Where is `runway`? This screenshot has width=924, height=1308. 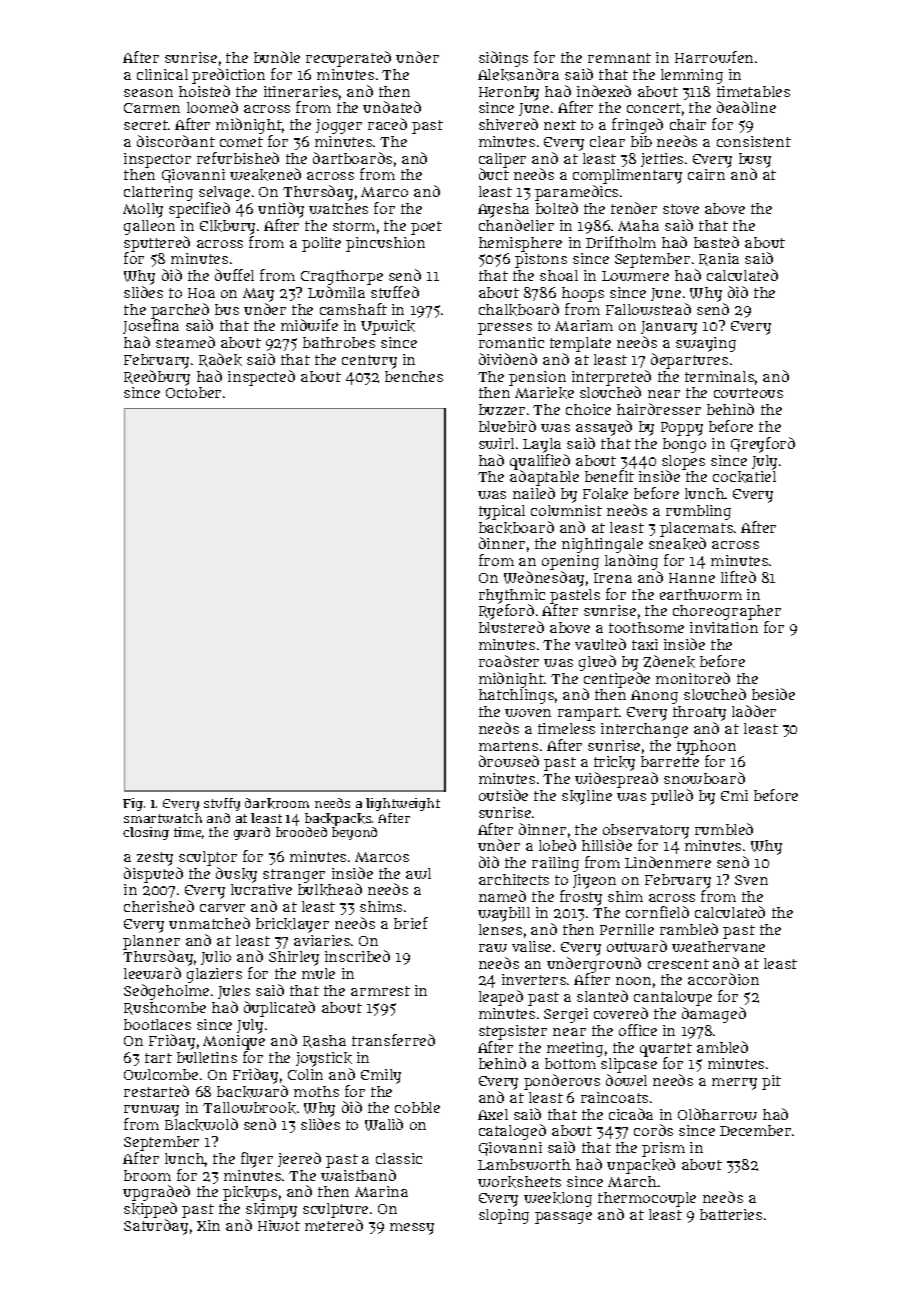 runway is located at coordinates (151, 1111).
